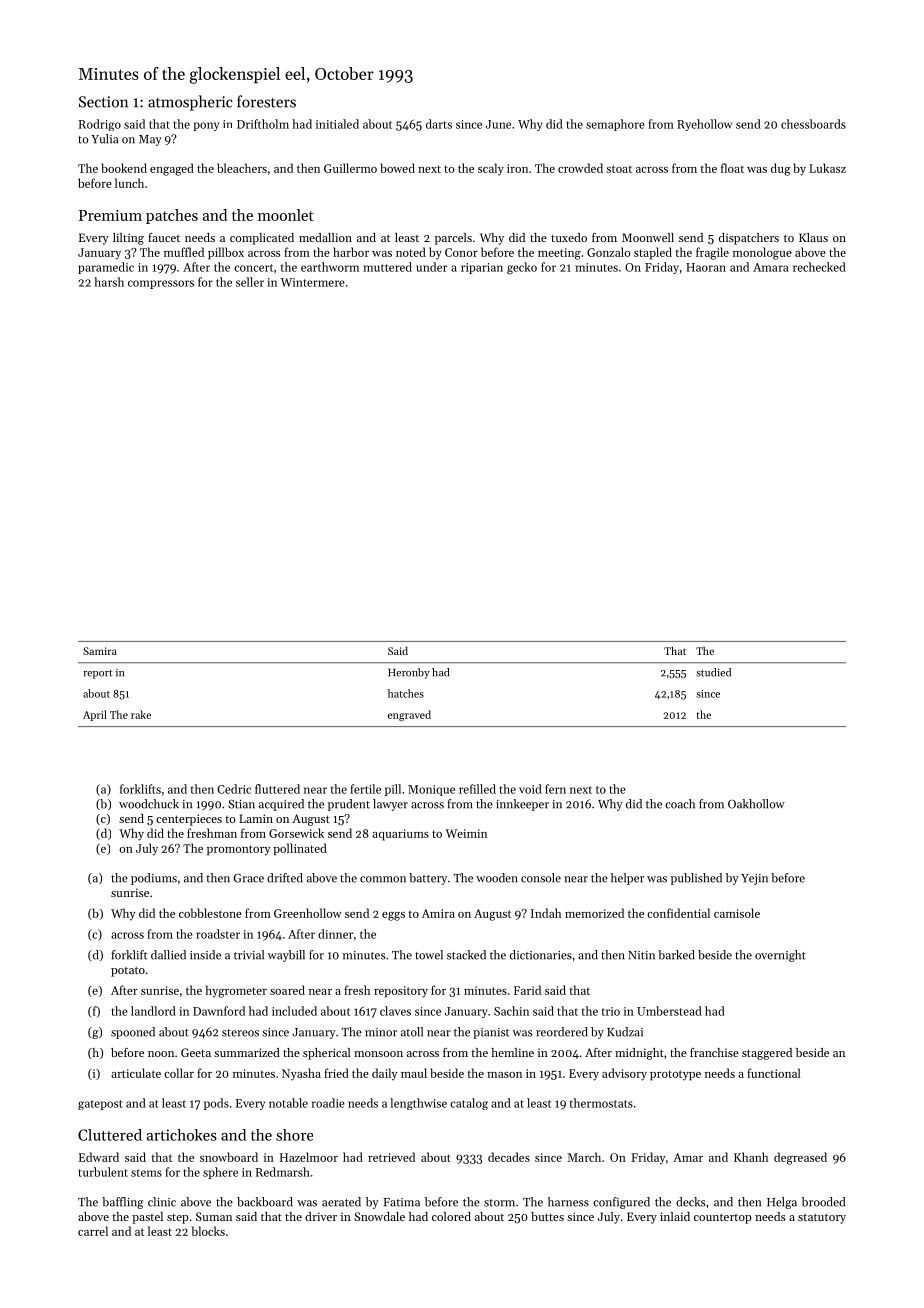 Image resolution: width=924 pixels, height=1308 pixels. I want to click on report, so click(97, 674).
